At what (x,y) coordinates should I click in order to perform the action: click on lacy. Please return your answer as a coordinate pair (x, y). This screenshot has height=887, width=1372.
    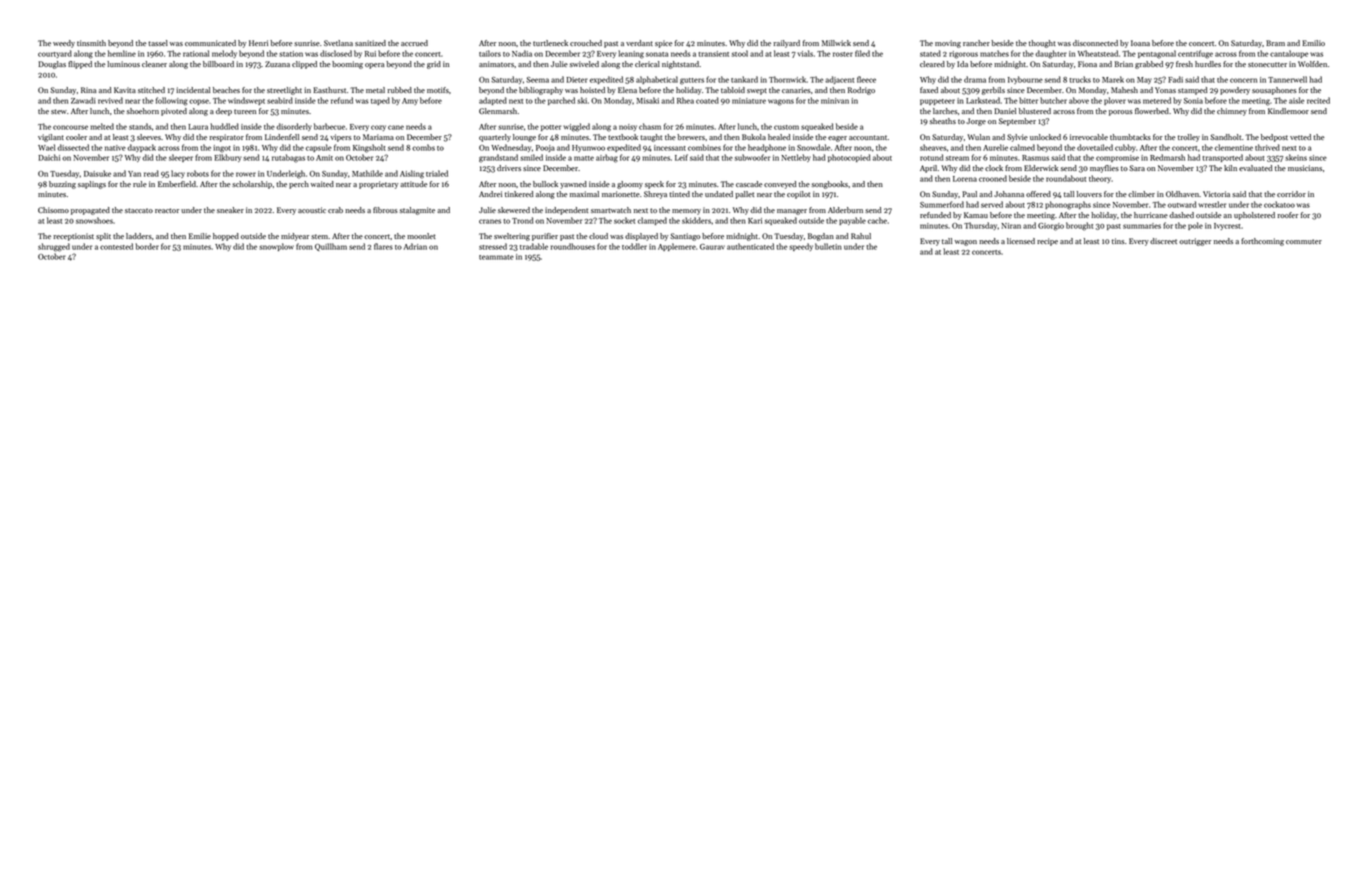
    Looking at the image, I should click on (178, 174).
